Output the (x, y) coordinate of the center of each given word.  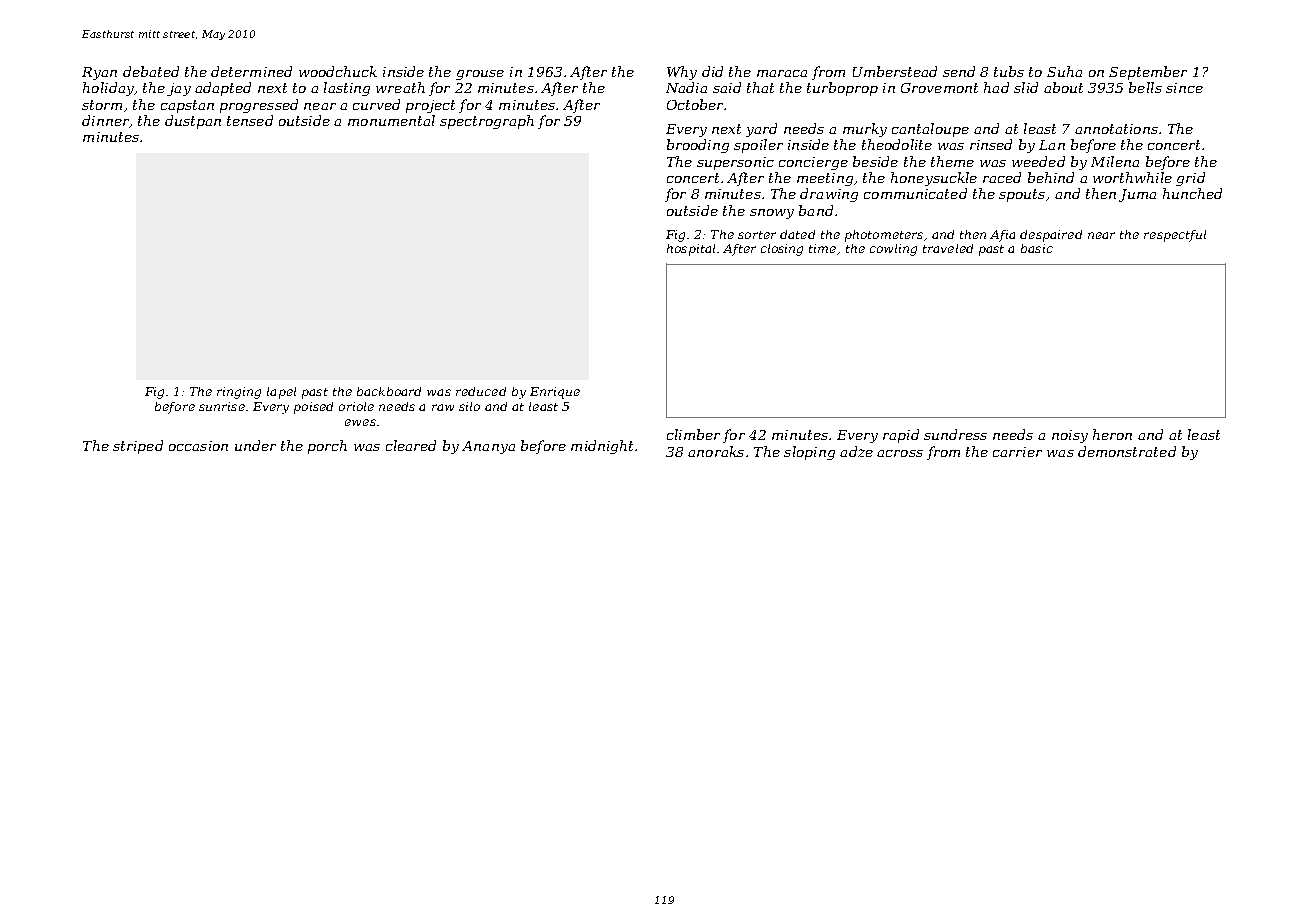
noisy (1070, 436)
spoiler (758, 146)
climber (693, 434)
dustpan (193, 122)
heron (1112, 434)
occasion (198, 446)
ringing (239, 393)
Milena (1115, 161)
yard (761, 130)
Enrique (555, 393)
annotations (1116, 129)
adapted (223, 89)
